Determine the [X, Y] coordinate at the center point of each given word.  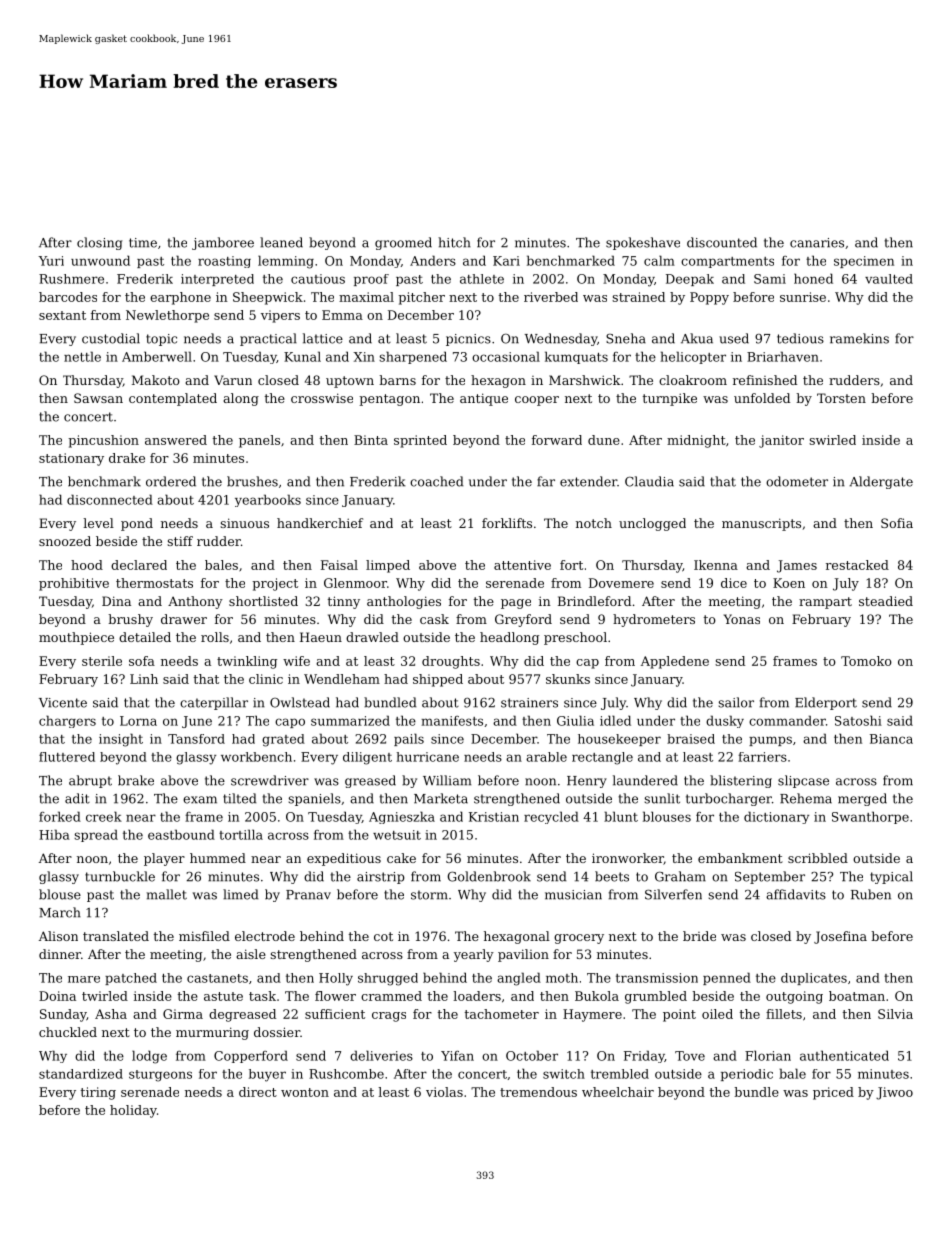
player [164, 859]
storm [429, 895]
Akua [697, 338]
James [797, 566]
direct [258, 1092]
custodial [111, 338]
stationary [71, 459]
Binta [371, 440]
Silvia [895, 1014]
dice [734, 583]
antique [484, 399]
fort [571, 565]
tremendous [538, 1092]
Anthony [195, 602]
